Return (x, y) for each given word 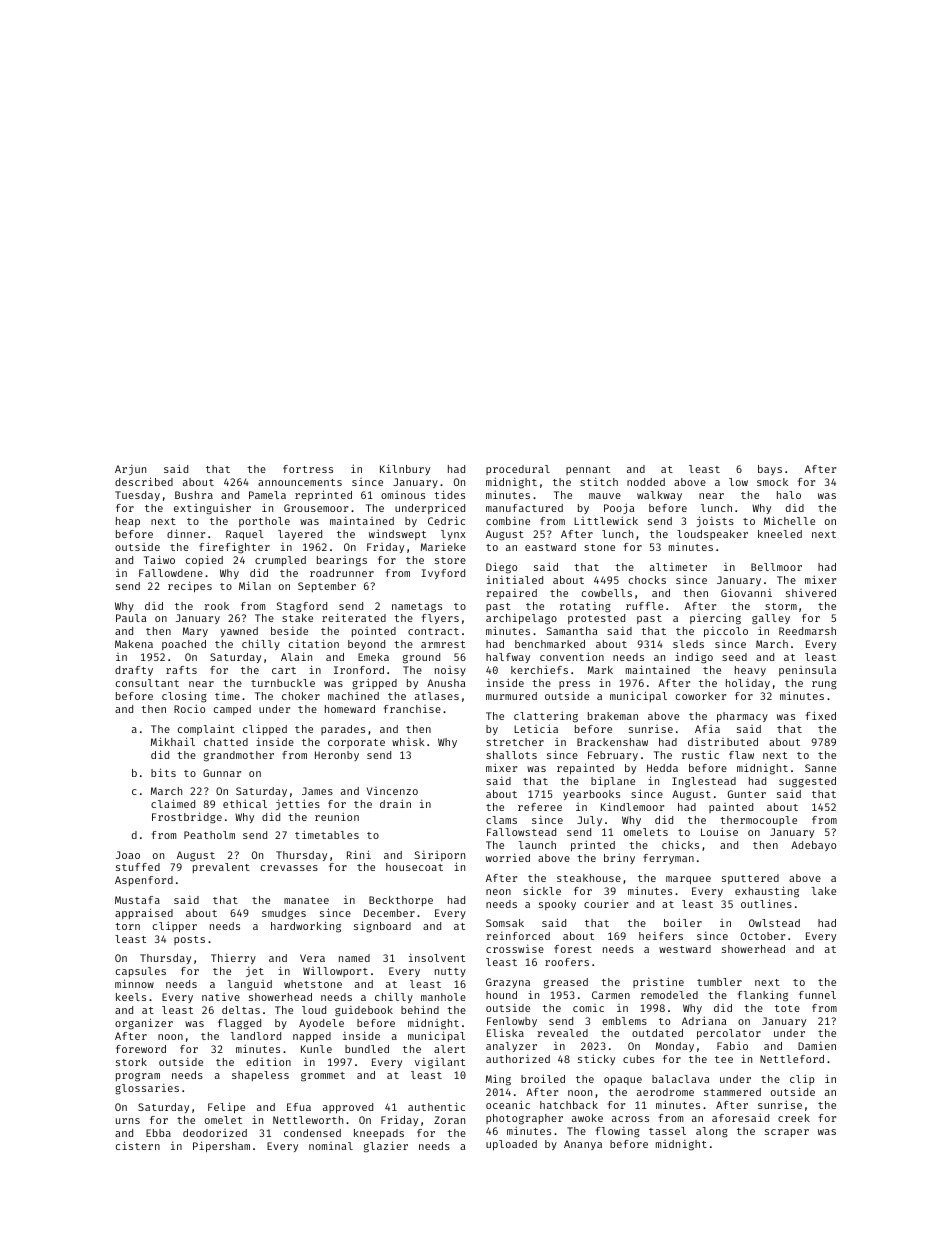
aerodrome (665, 1092)
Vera (312, 958)
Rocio (189, 708)
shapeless (260, 1076)
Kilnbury (405, 469)
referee (540, 807)
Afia (707, 729)
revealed (562, 1033)
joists (715, 521)
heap (128, 522)
